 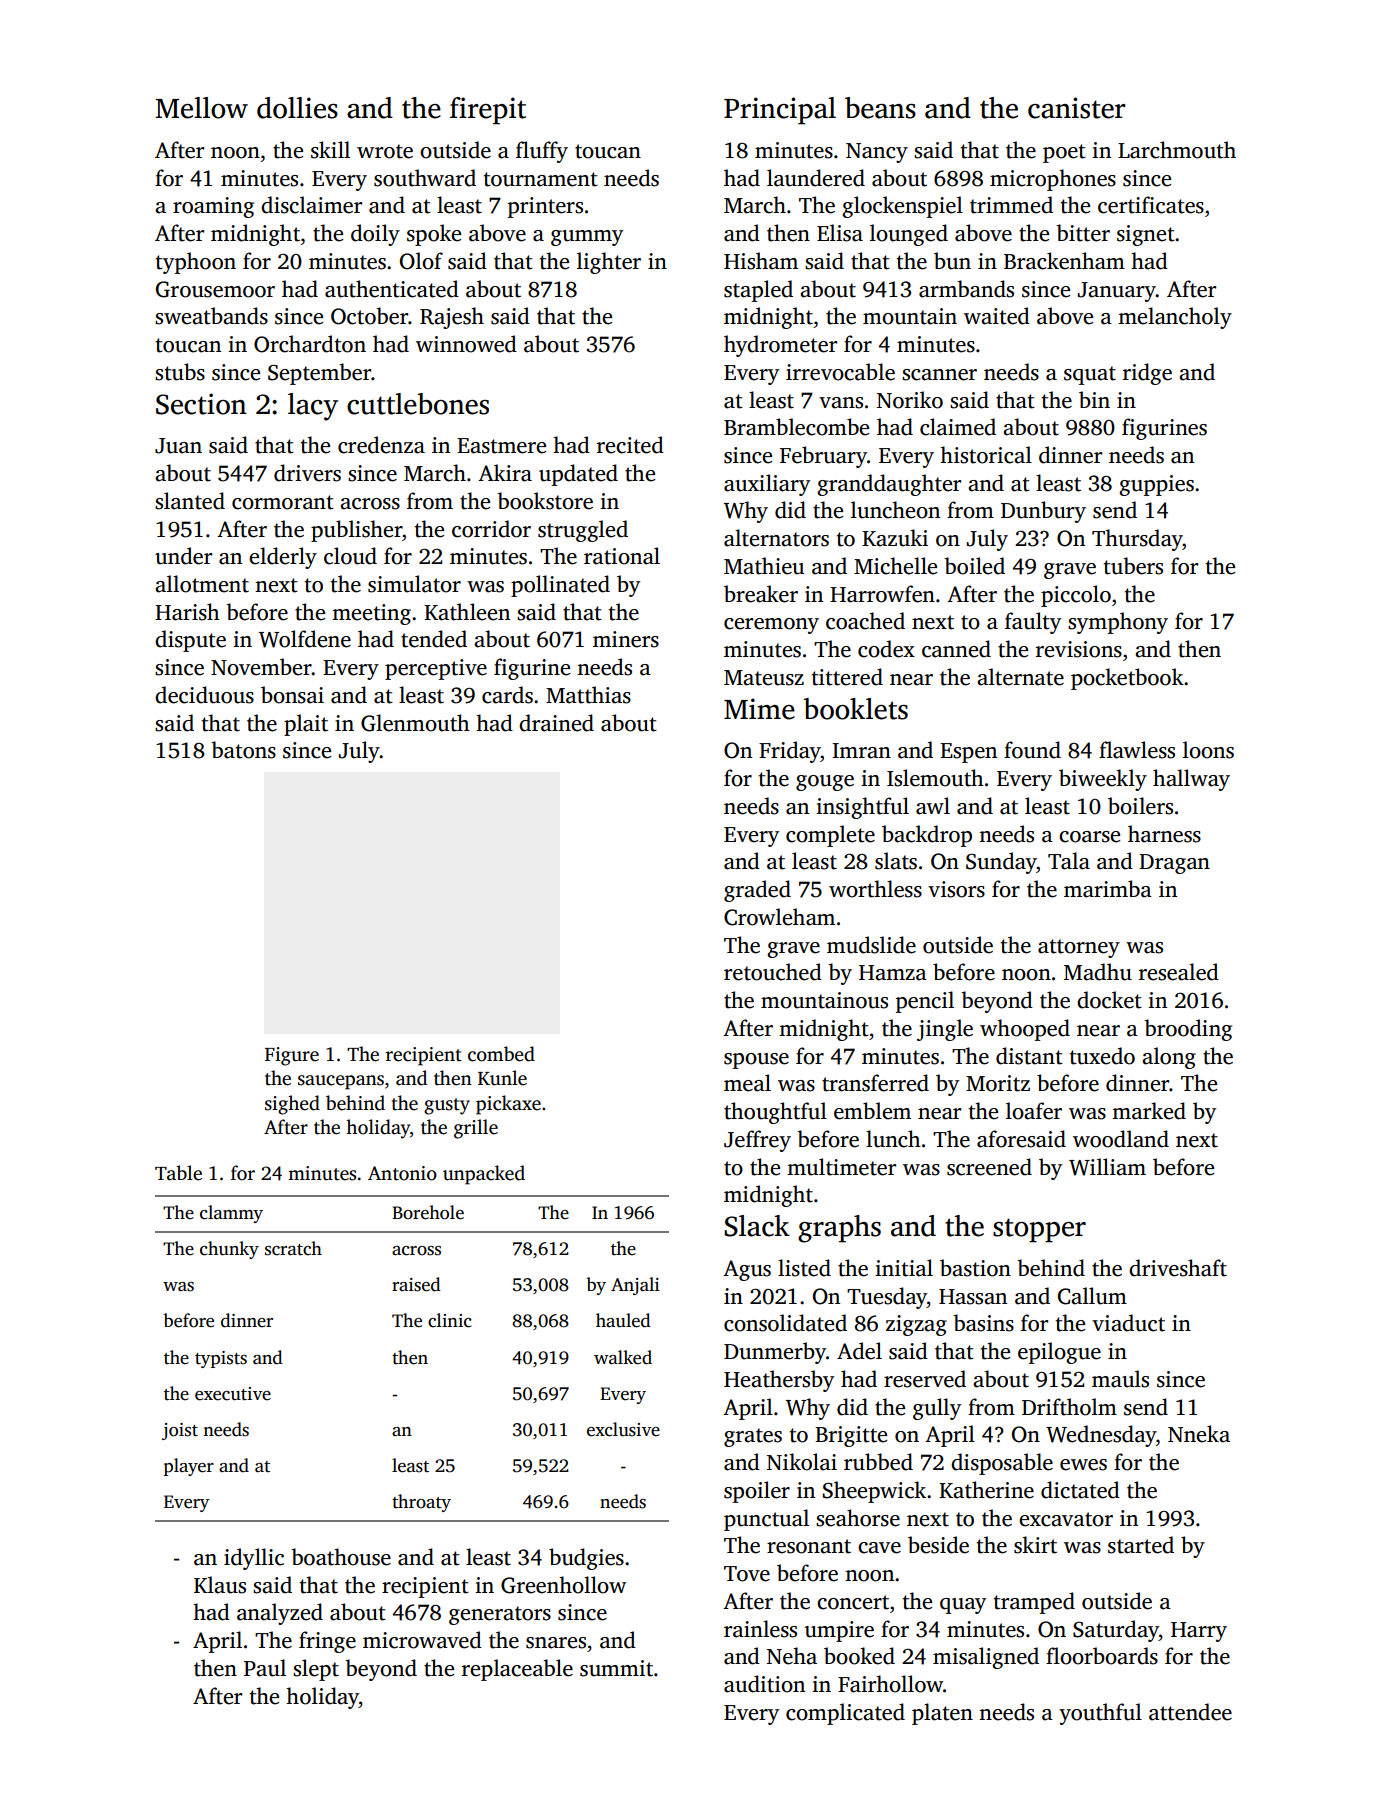 What do you see at coordinates (319, 374) in the screenshot?
I see `September` at bounding box center [319, 374].
